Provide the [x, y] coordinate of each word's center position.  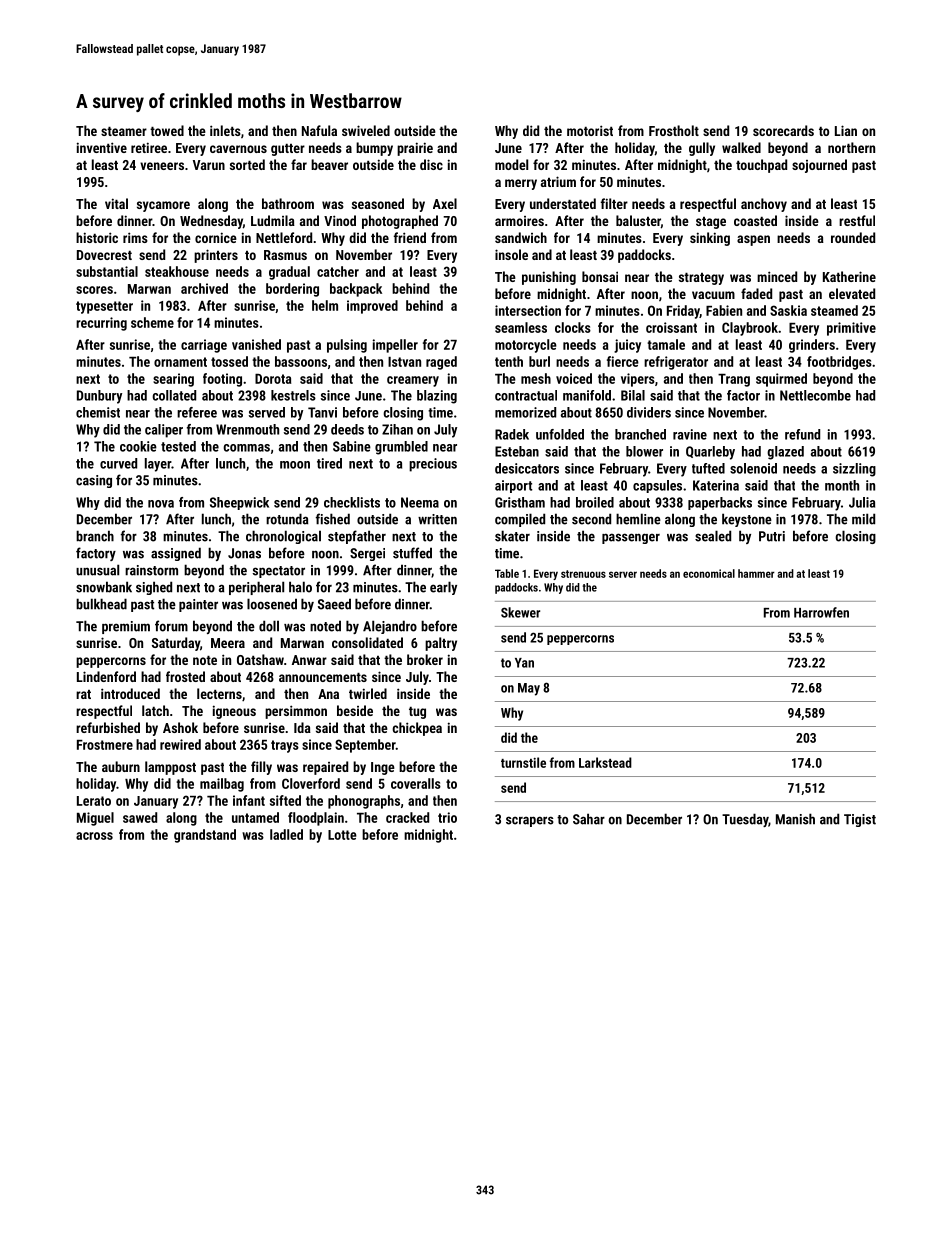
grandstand [205, 836]
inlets [225, 130]
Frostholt [674, 130]
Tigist [860, 820]
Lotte [342, 835]
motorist [590, 130]
